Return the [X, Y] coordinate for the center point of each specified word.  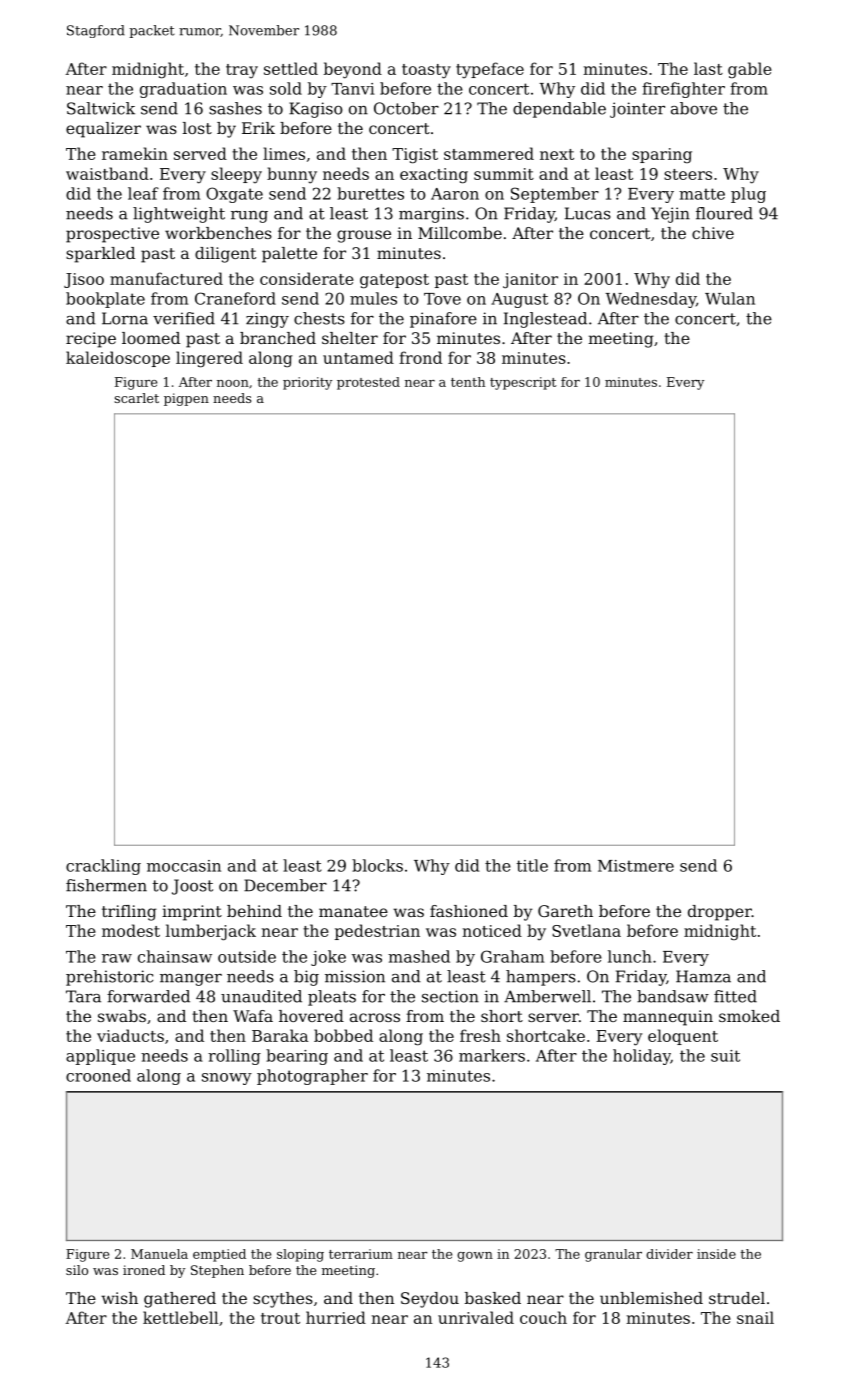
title [532, 865]
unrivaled [476, 1317]
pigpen [186, 399]
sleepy [236, 175]
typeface [490, 70]
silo [77, 1270]
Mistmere [636, 866]
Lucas [588, 213]
